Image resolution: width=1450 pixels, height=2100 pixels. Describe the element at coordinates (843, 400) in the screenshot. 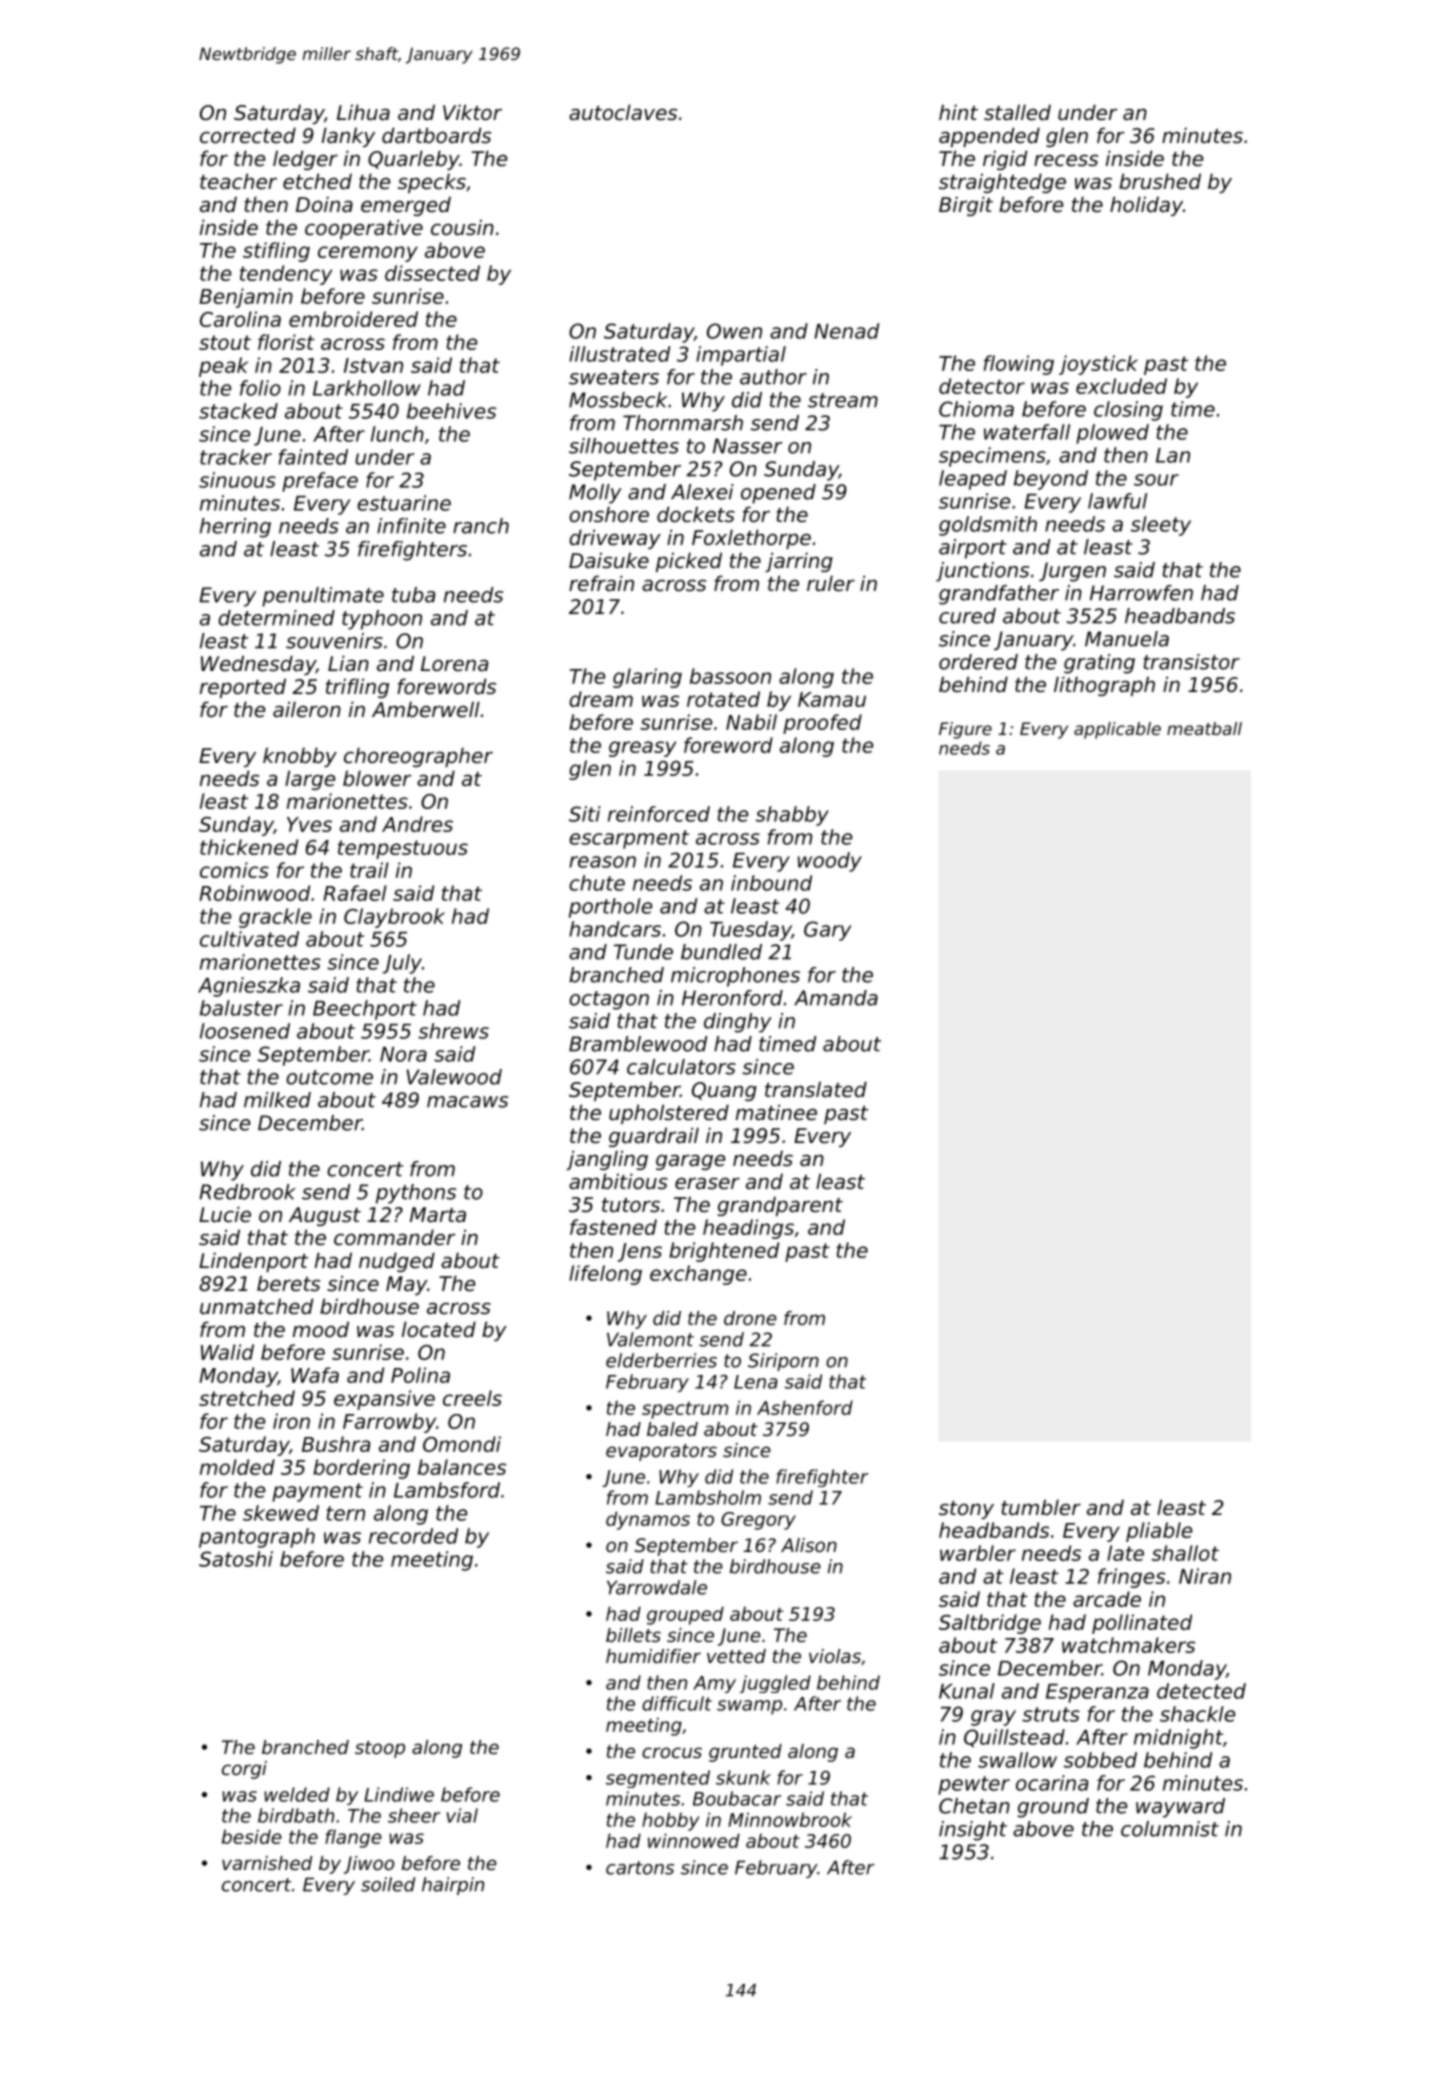

I see `stream` at that location.
